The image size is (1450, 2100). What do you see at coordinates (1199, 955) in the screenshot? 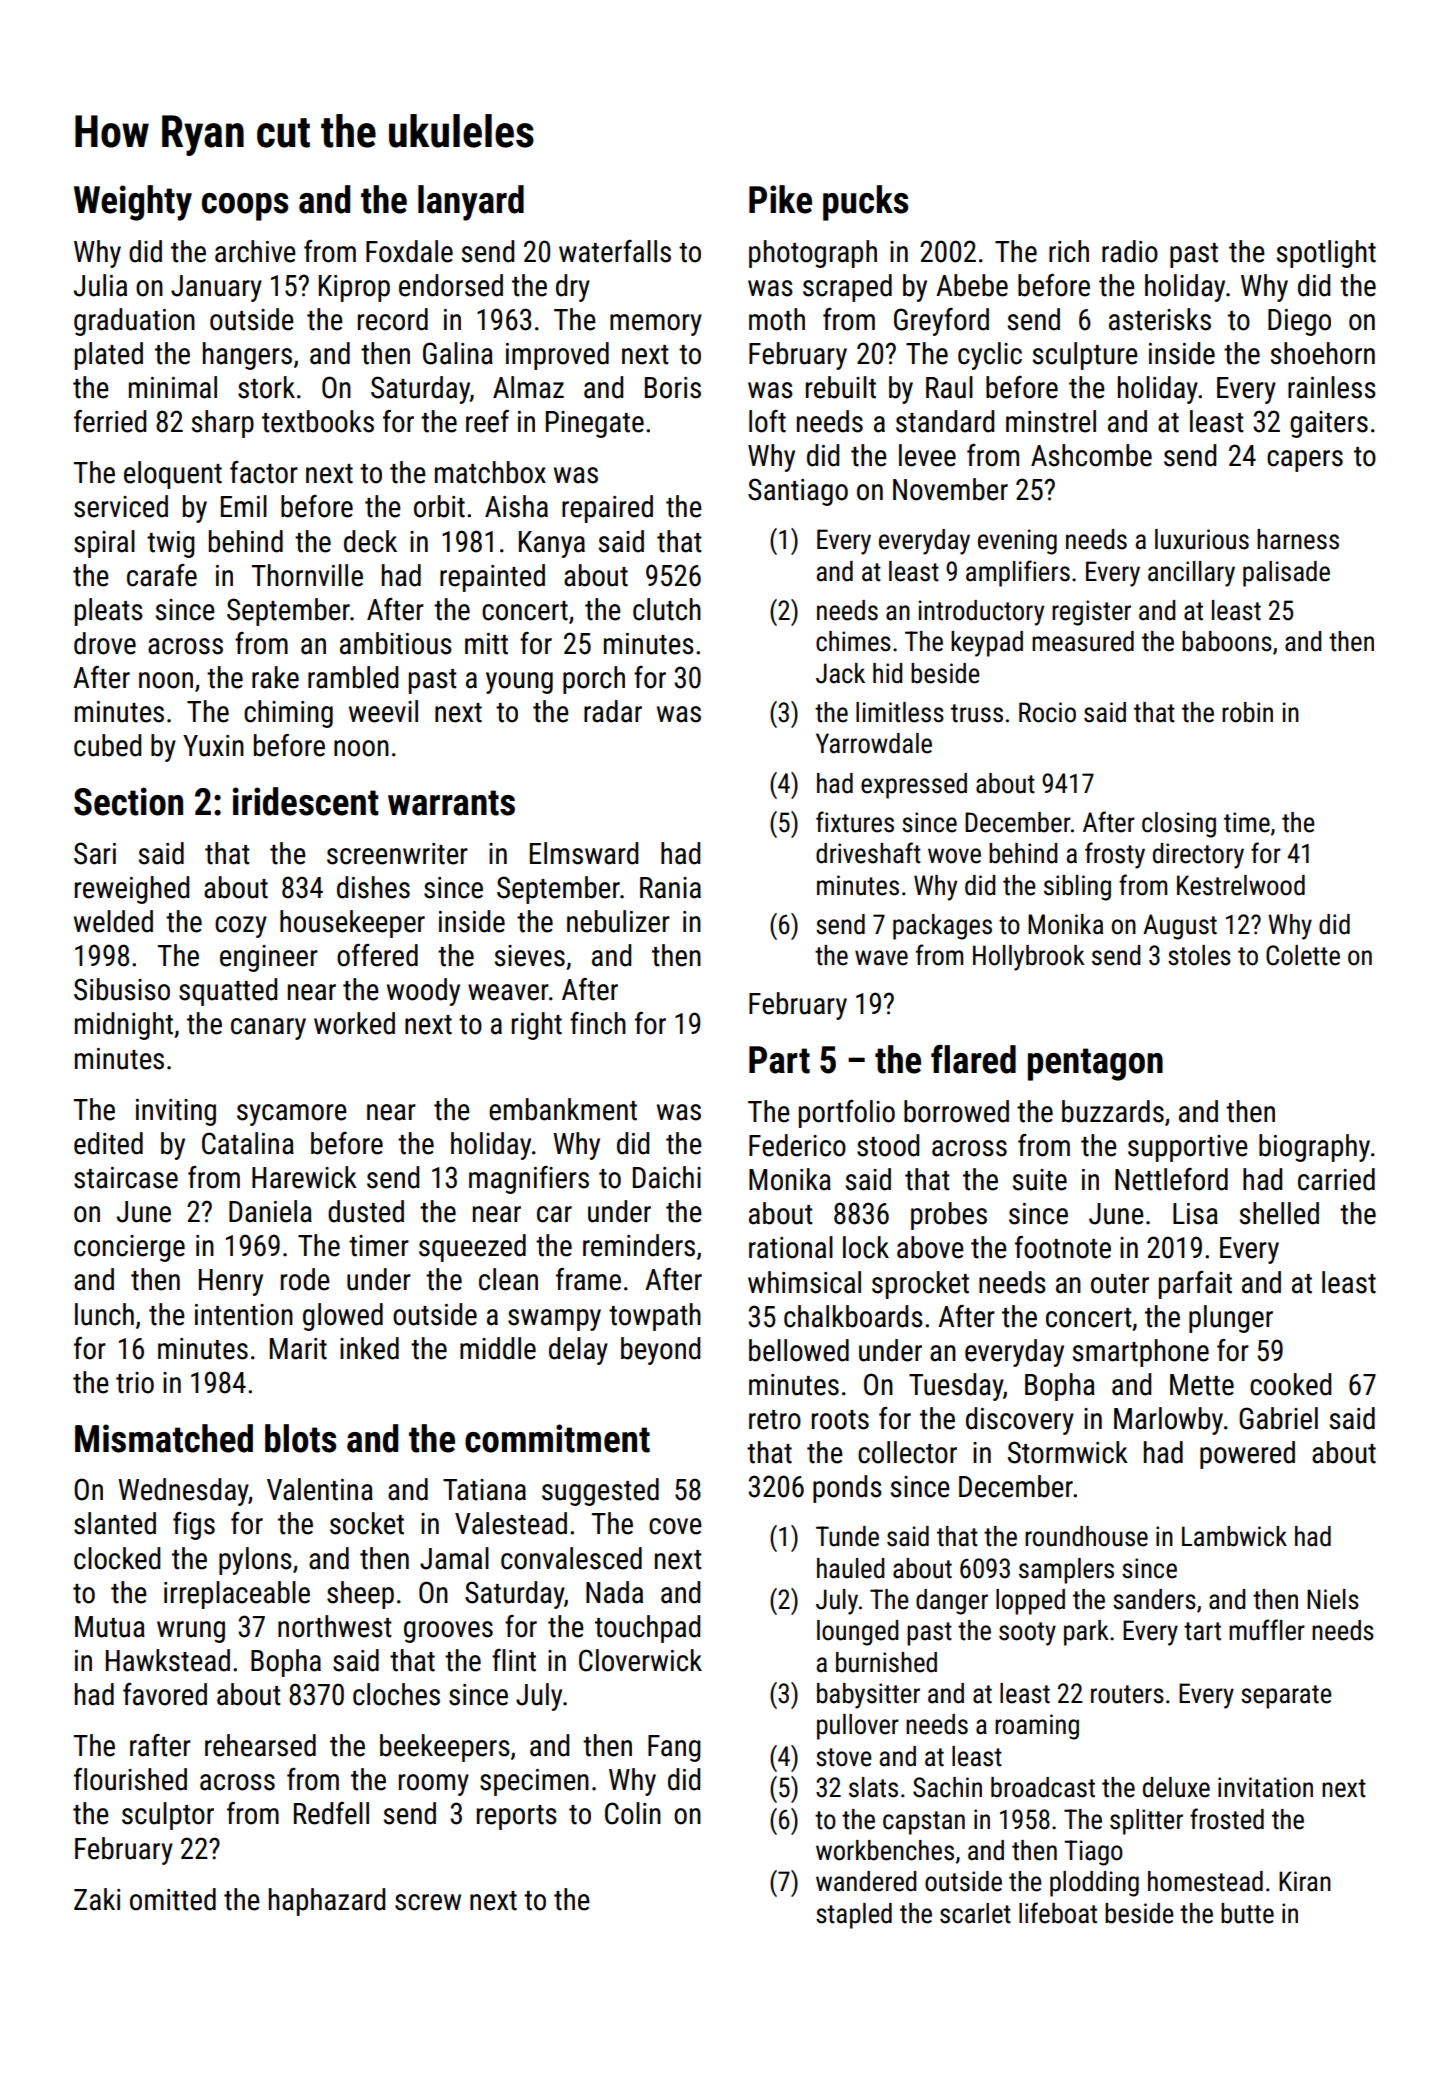
I see `stoles` at bounding box center [1199, 955].
